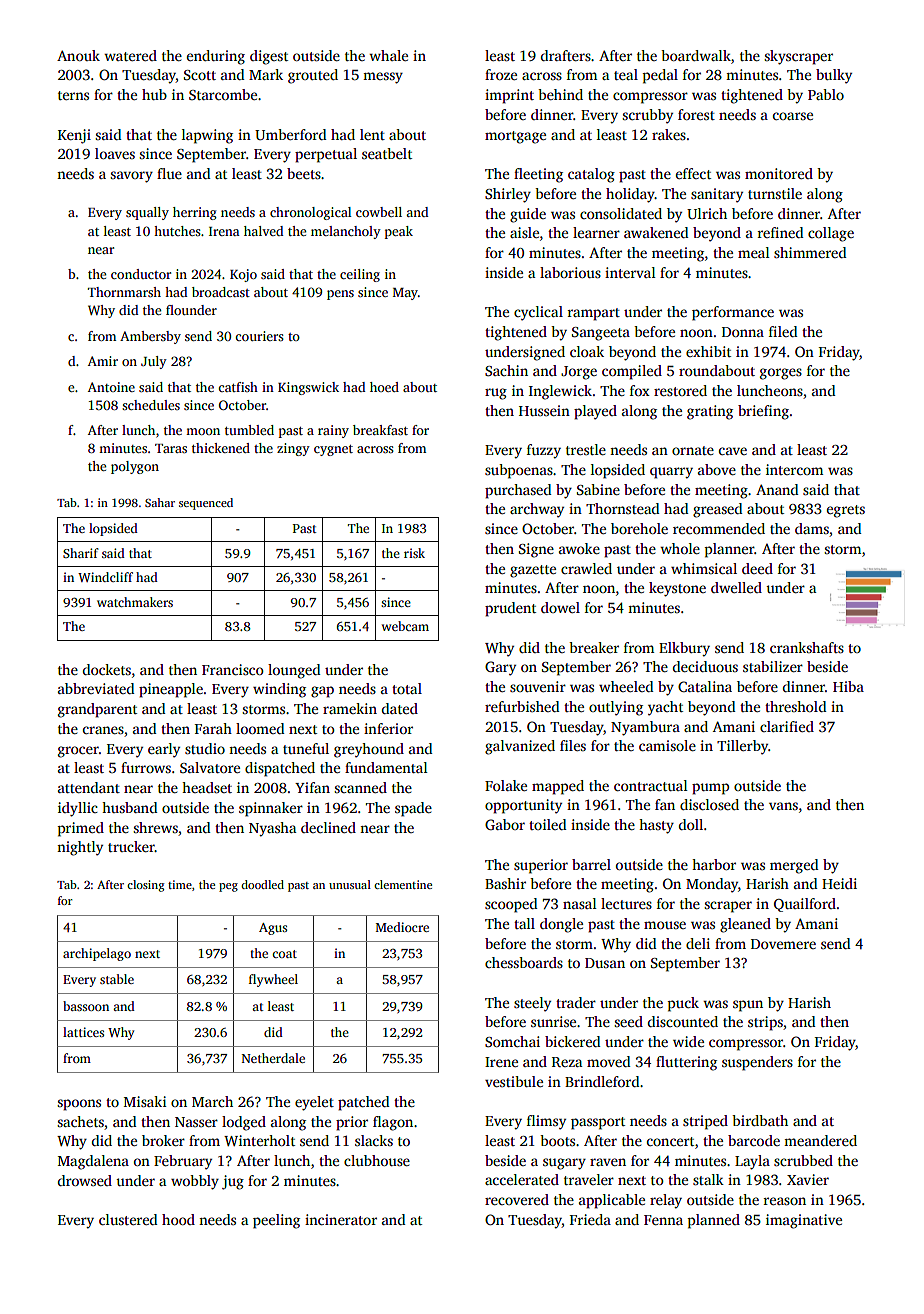 This screenshot has width=924, height=1314. What do you see at coordinates (216, 57) in the screenshot?
I see `enduring` at bounding box center [216, 57].
